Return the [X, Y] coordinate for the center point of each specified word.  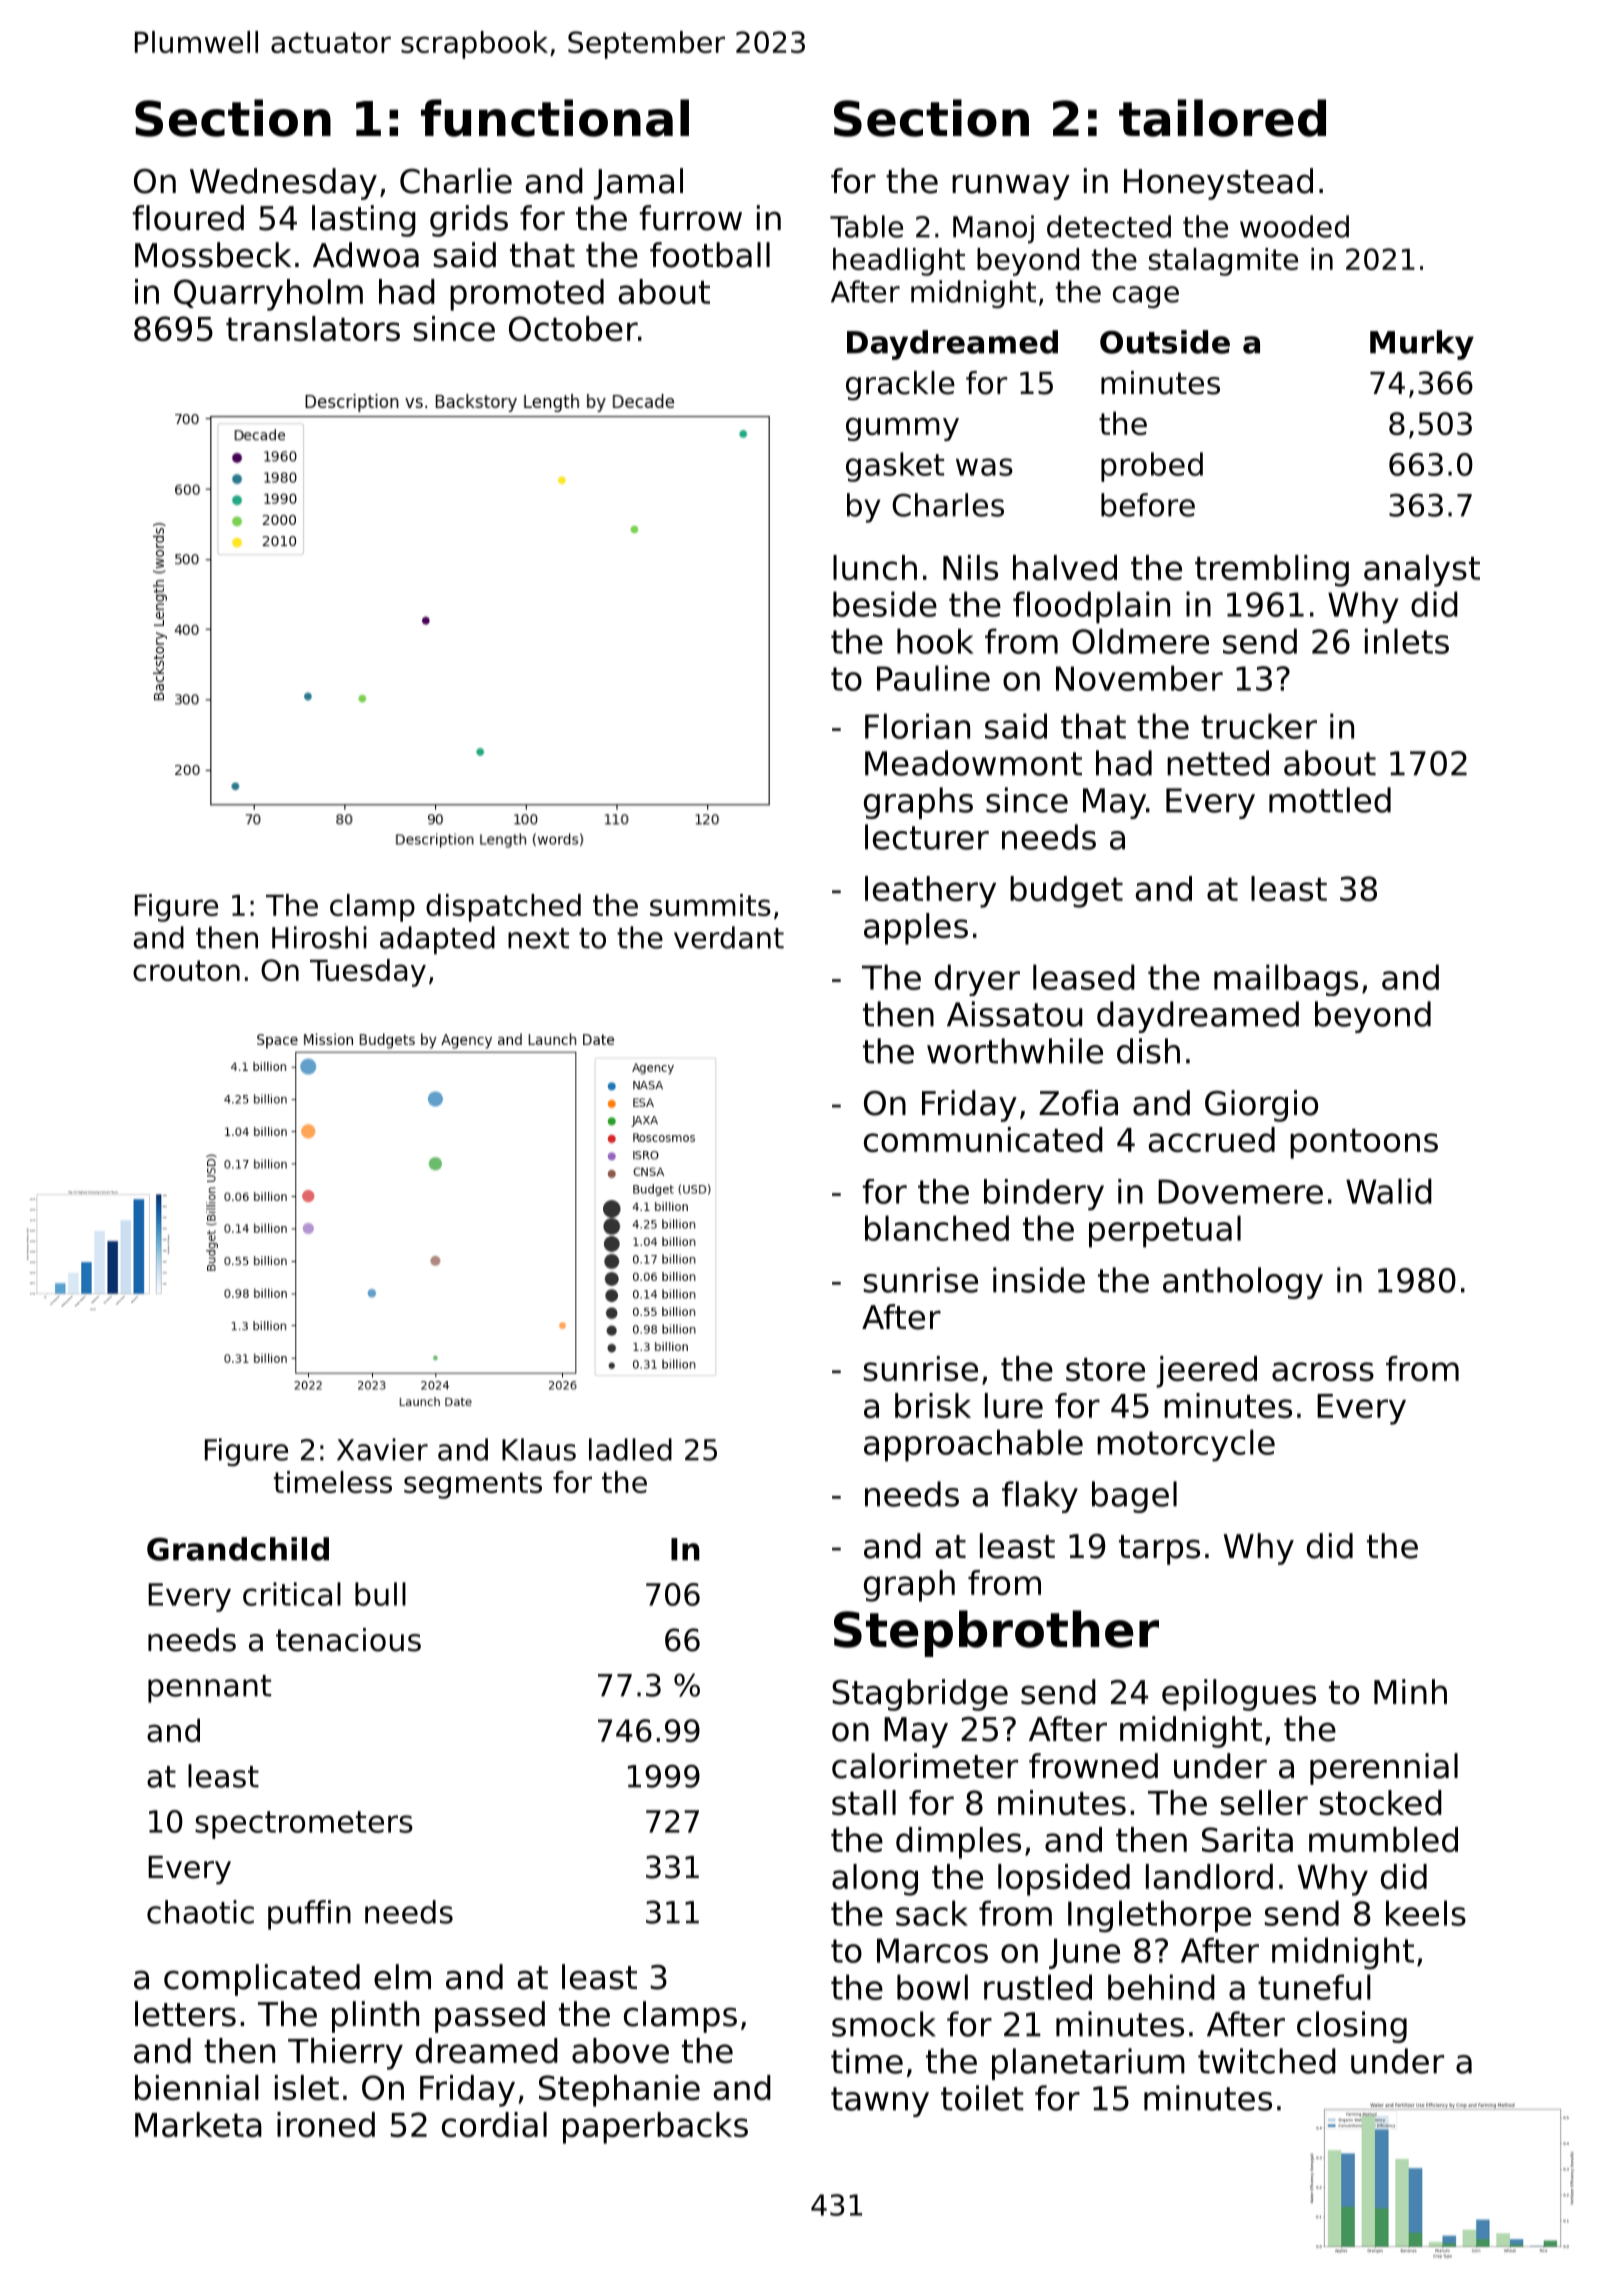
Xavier [382, 1449]
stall [864, 1802]
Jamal [638, 184]
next [538, 938]
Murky [1422, 345]
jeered [1206, 1372]
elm [402, 1977]
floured [188, 218]
